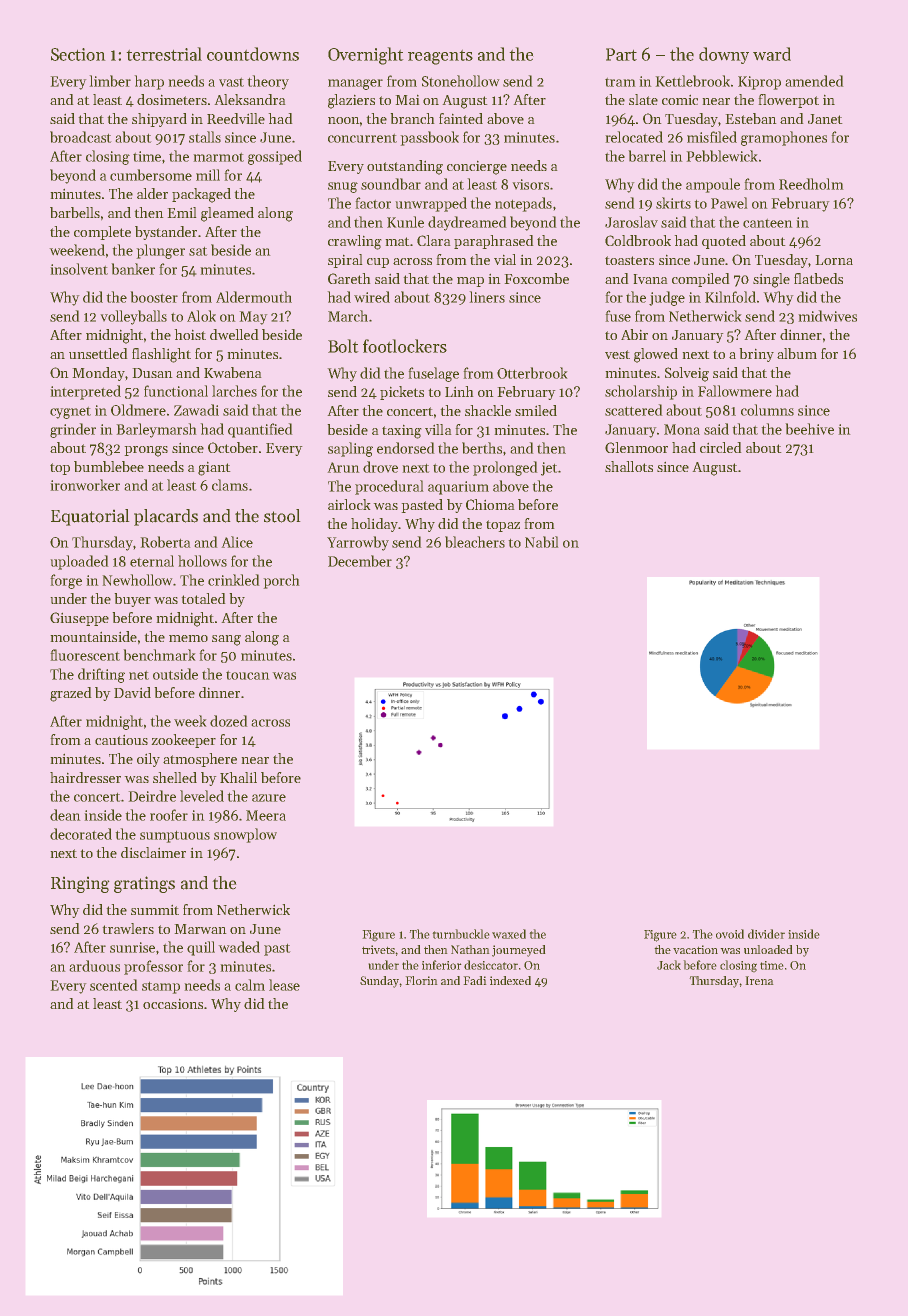 The height and width of the document is (1316, 908). What do you see at coordinates (692, 81) in the document?
I see `Kettlebrook` at bounding box center [692, 81].
